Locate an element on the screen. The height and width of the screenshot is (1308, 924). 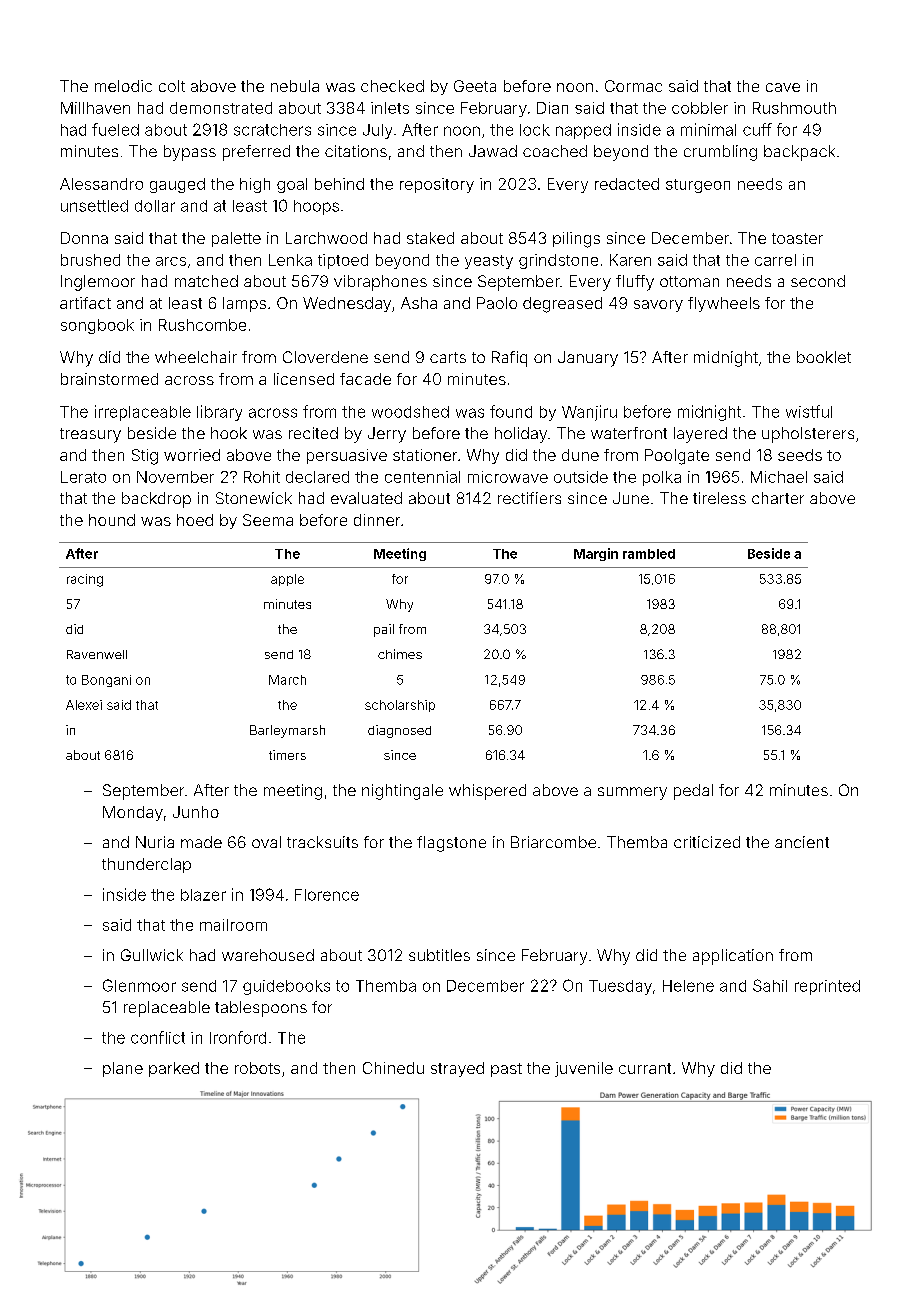
hound is located at coordinates (112, 520).
